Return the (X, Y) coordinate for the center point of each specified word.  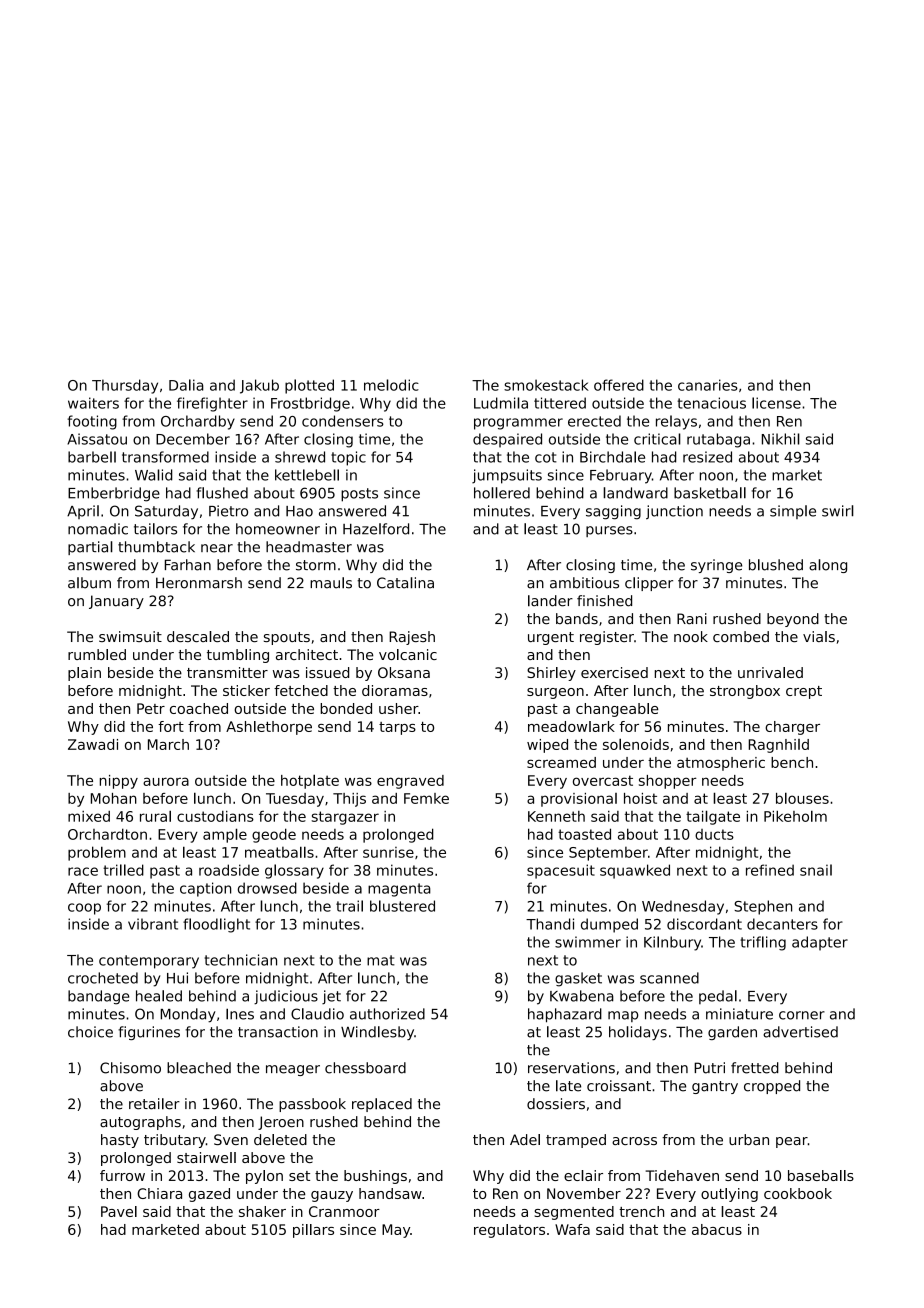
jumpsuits (507, 476)
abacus (717, 1229)
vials (819, 636)
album (89, 583)
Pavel (119, 1211)
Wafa (572, 1229)
